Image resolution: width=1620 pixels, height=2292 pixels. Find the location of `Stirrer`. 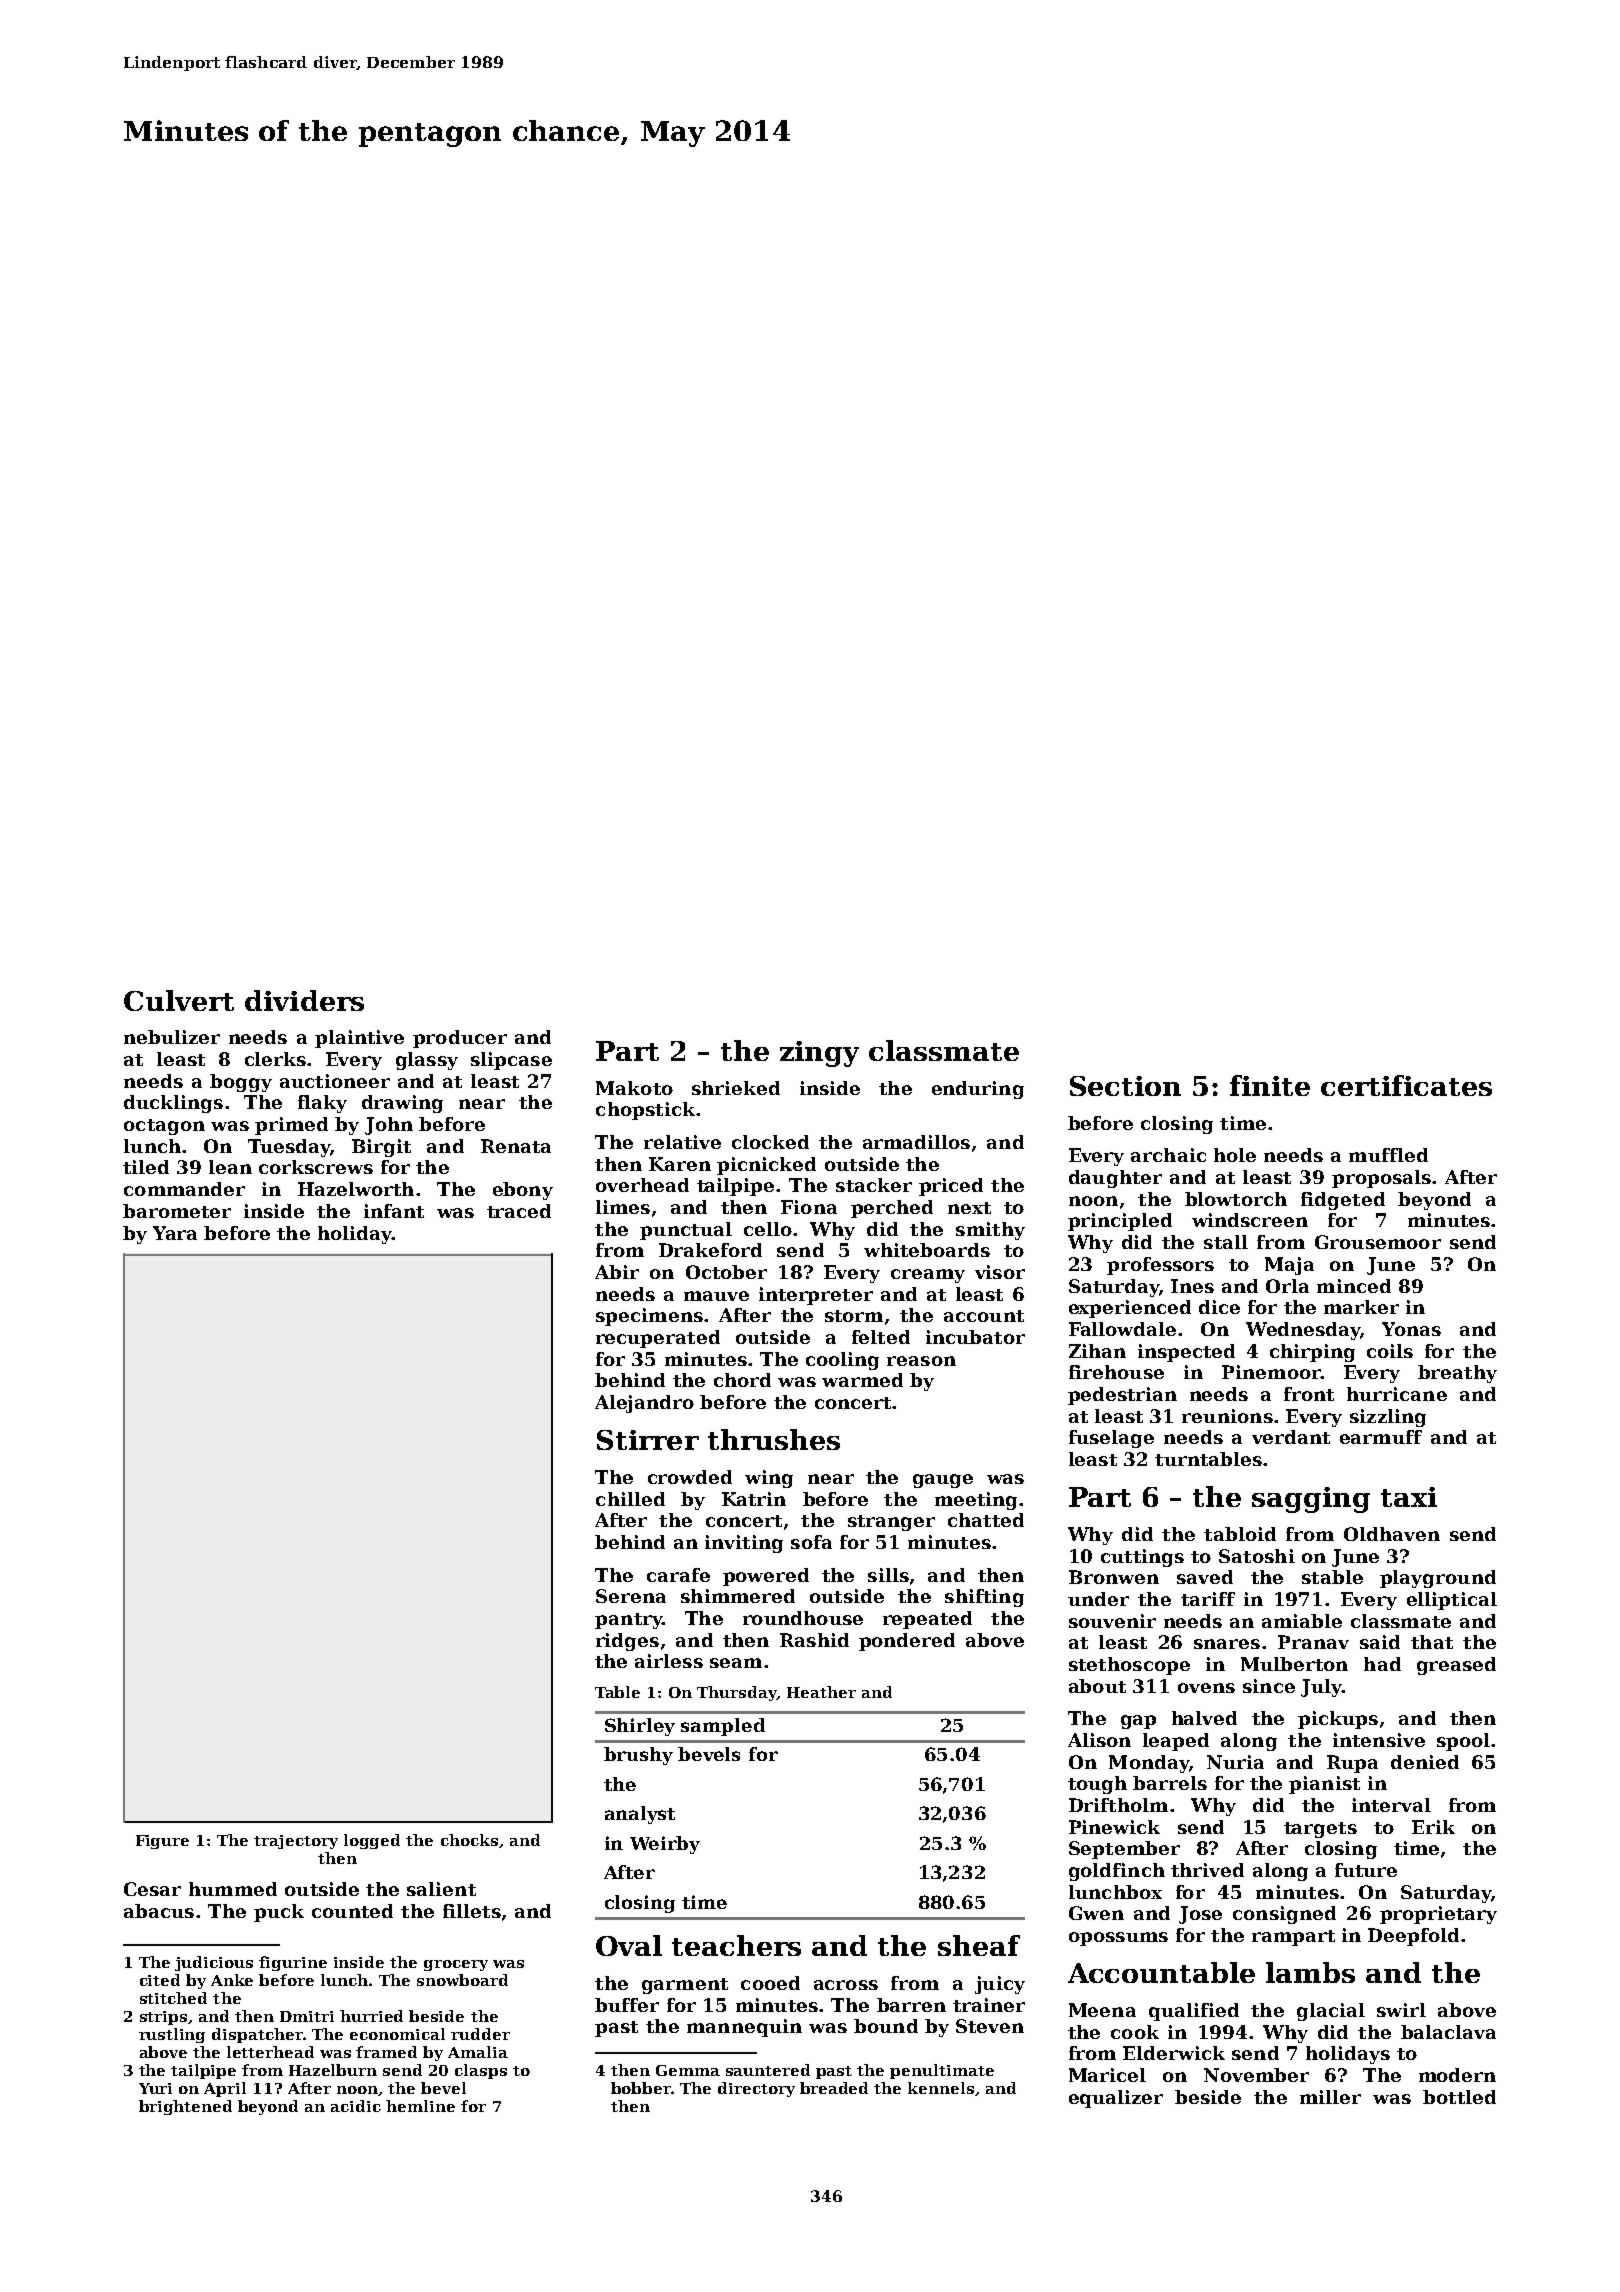

Stirrer is located at coordinates (648, 1440).
